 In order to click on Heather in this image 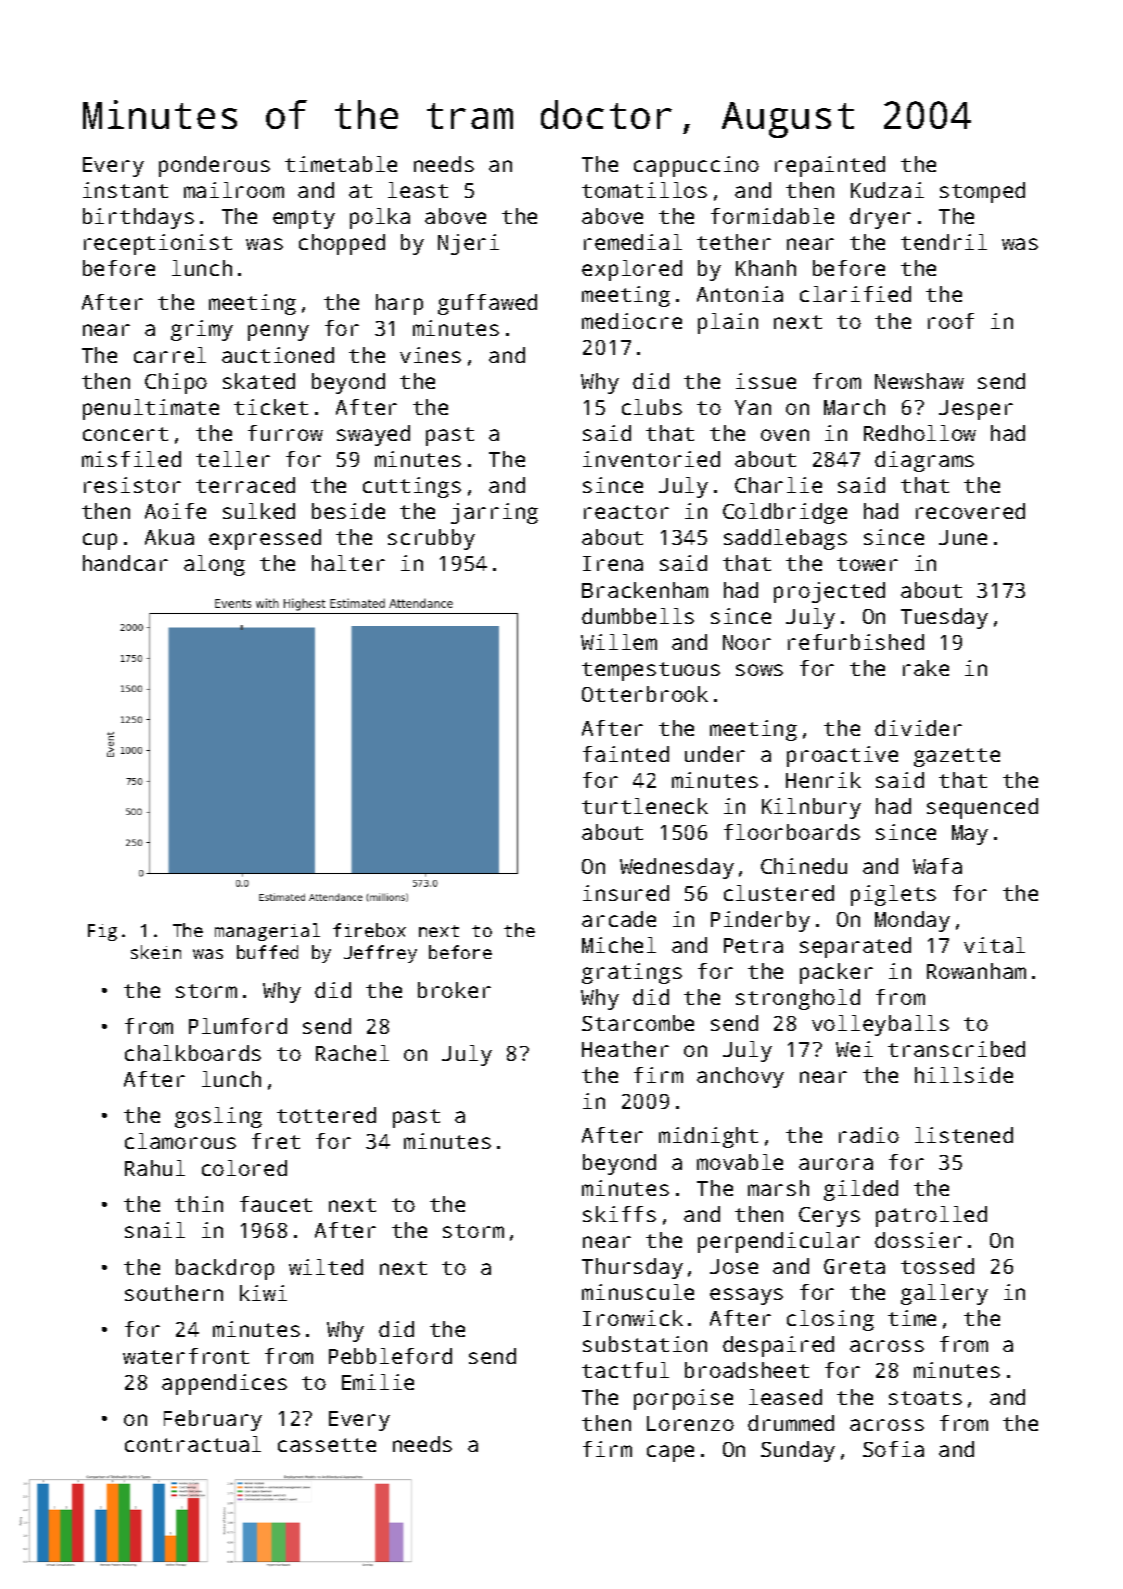, I will do `click(625, 1049)`.
